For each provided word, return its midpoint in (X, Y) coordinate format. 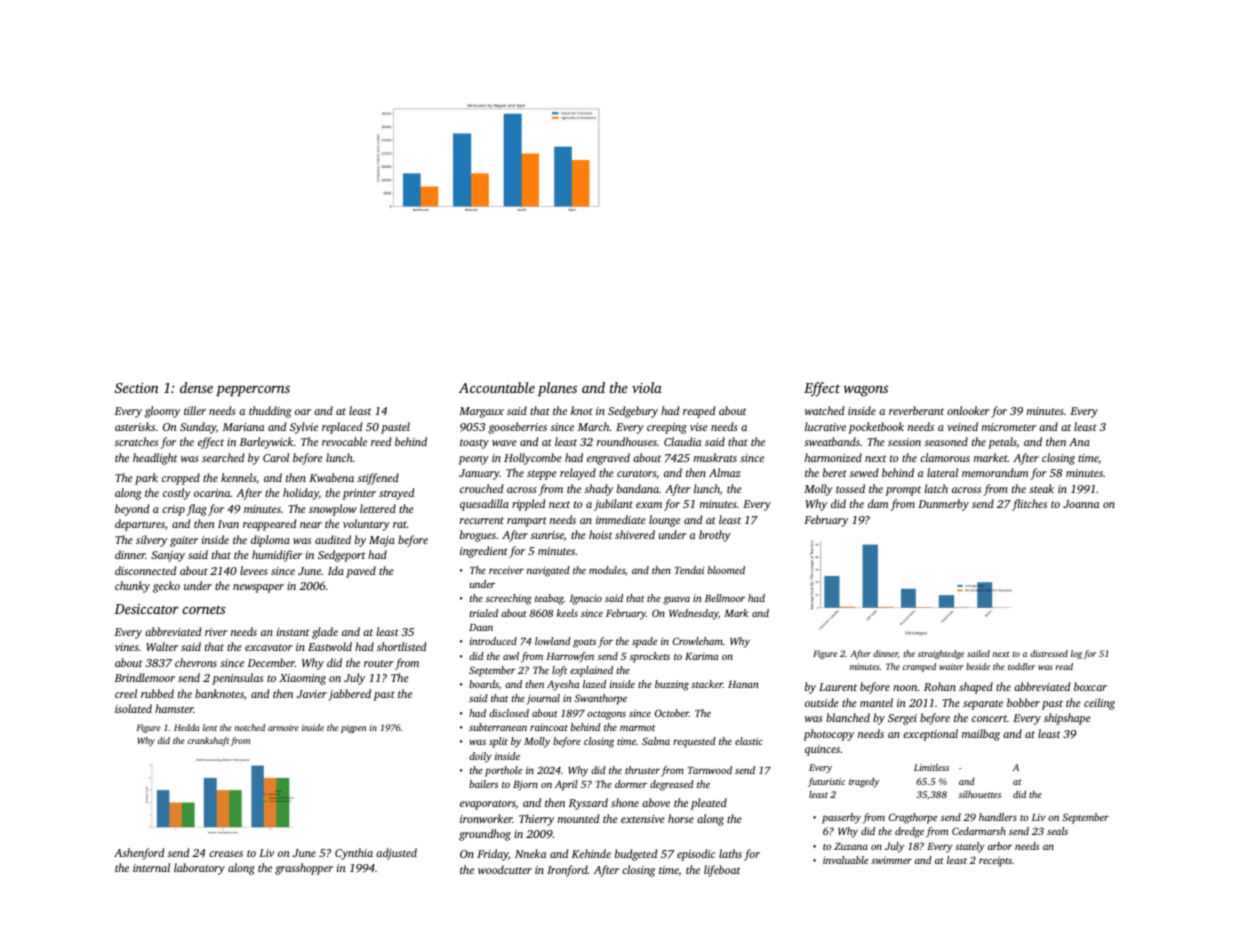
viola (647, 387)
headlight (155, 459)
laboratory (199, 869)
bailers (483, 784)
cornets (204, 609)
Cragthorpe (913, 818)
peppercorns (253, 391)
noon (905, 688)
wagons (866, 391)
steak (1041, 488)
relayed (578, 474)
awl (511, 656)
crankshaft (208, 741)
